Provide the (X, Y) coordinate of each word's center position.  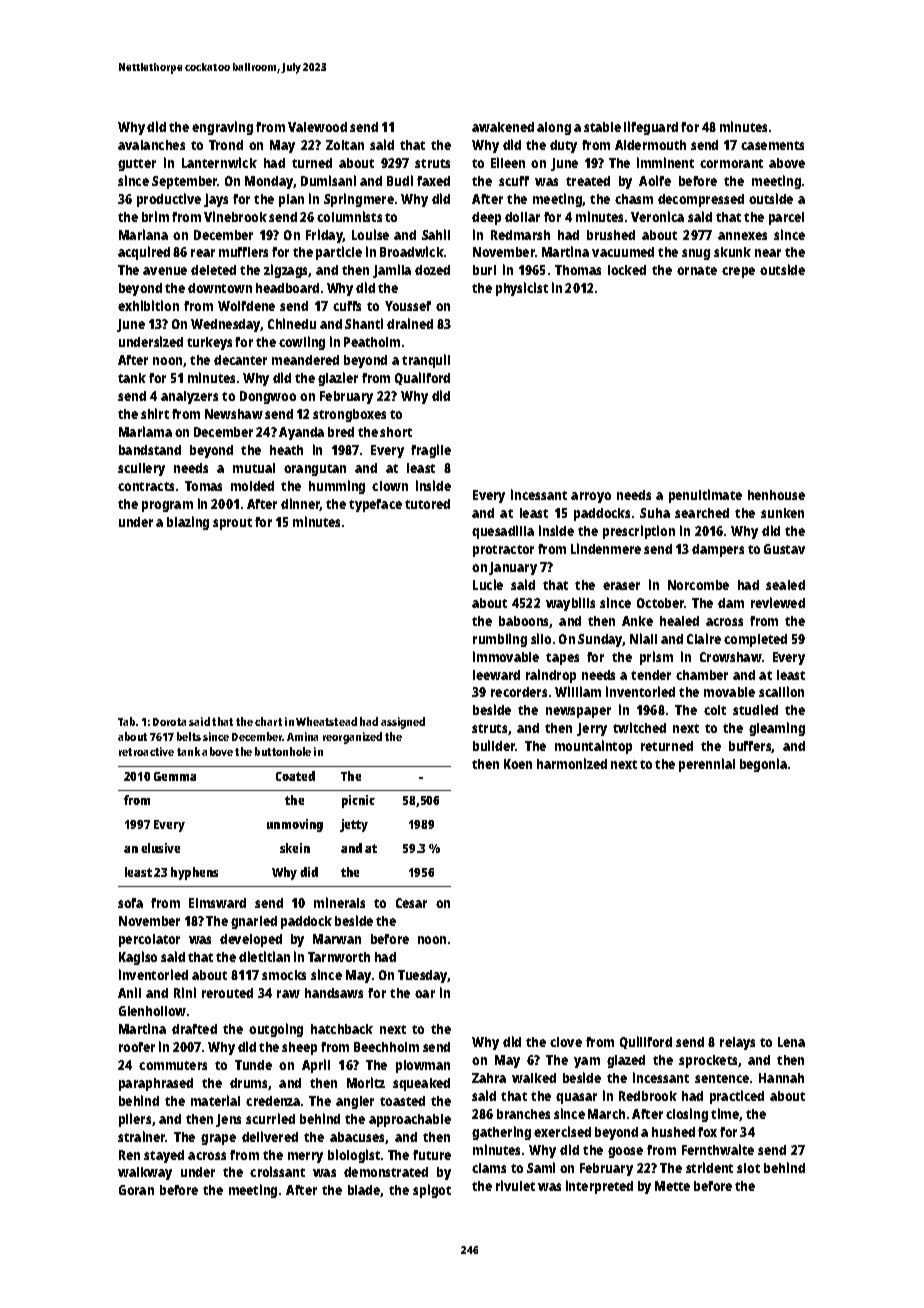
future (432, 1155)
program (167, 506)
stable (602, 127)
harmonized (572, 763)
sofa (130, 903)
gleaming (777, 729)
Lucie (488, 584)
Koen (518, 764)
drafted (194, 1029)
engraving (222, 128)
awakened (503, 127)
